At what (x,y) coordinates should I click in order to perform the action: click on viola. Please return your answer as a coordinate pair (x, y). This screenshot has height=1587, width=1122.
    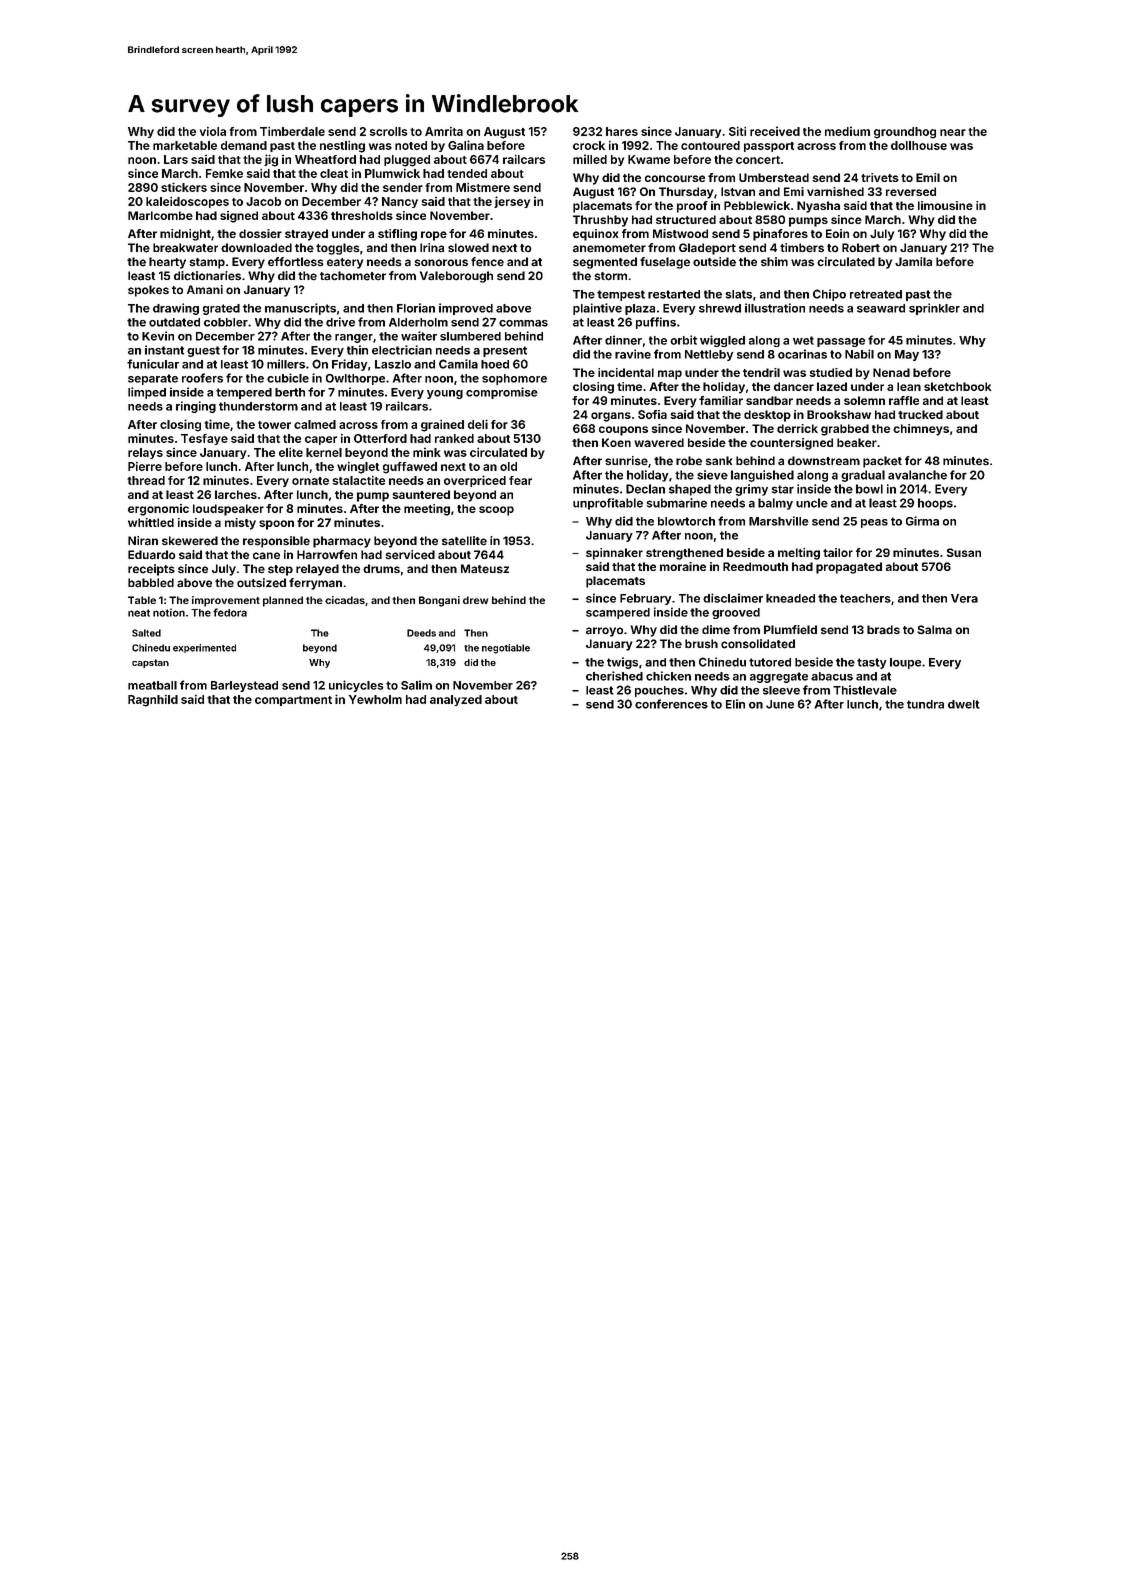
    Looking at the image, I should click on (213, 131).
